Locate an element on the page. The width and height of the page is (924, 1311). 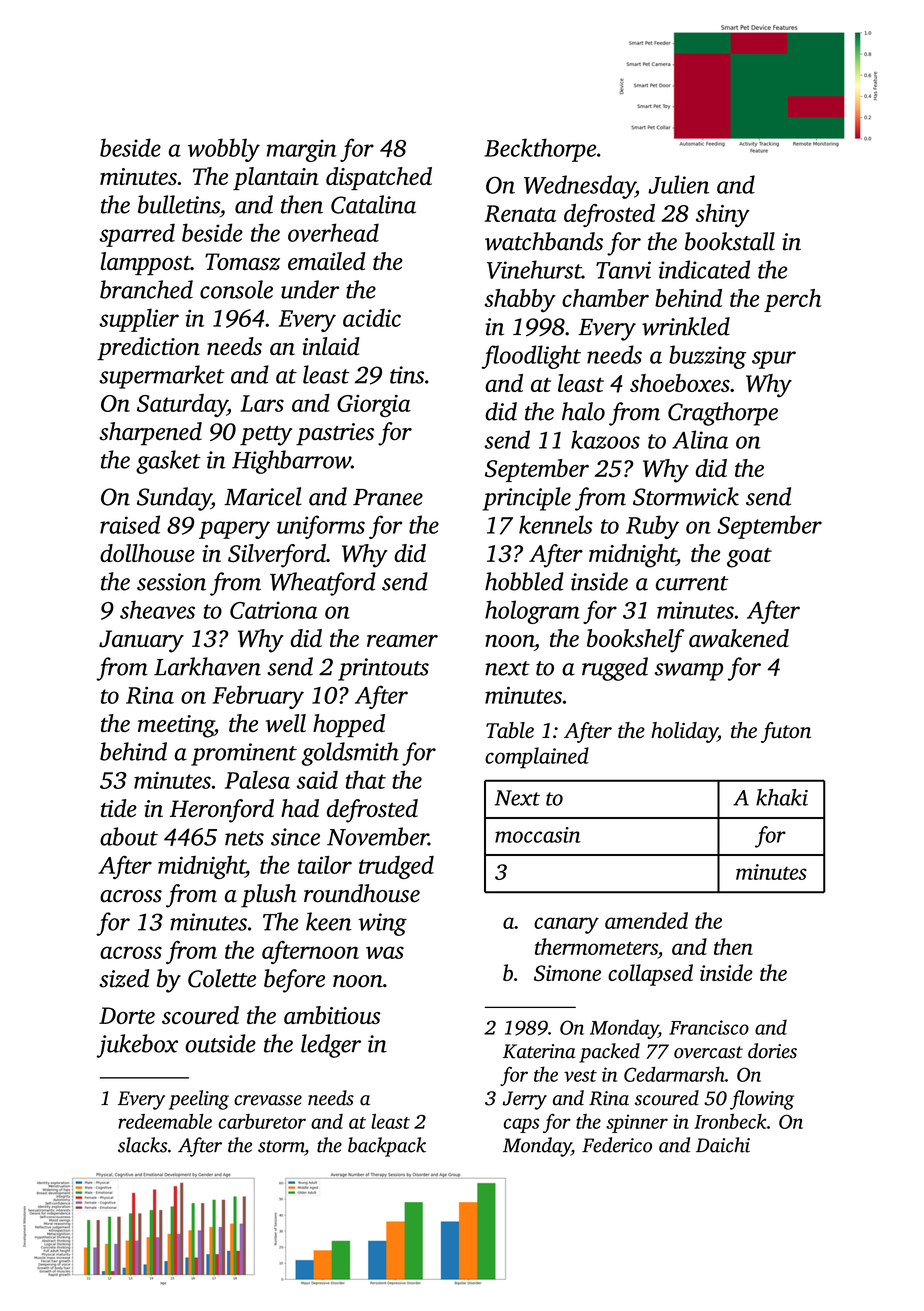
Cragthorpe is located at coordinates (723, 414).
